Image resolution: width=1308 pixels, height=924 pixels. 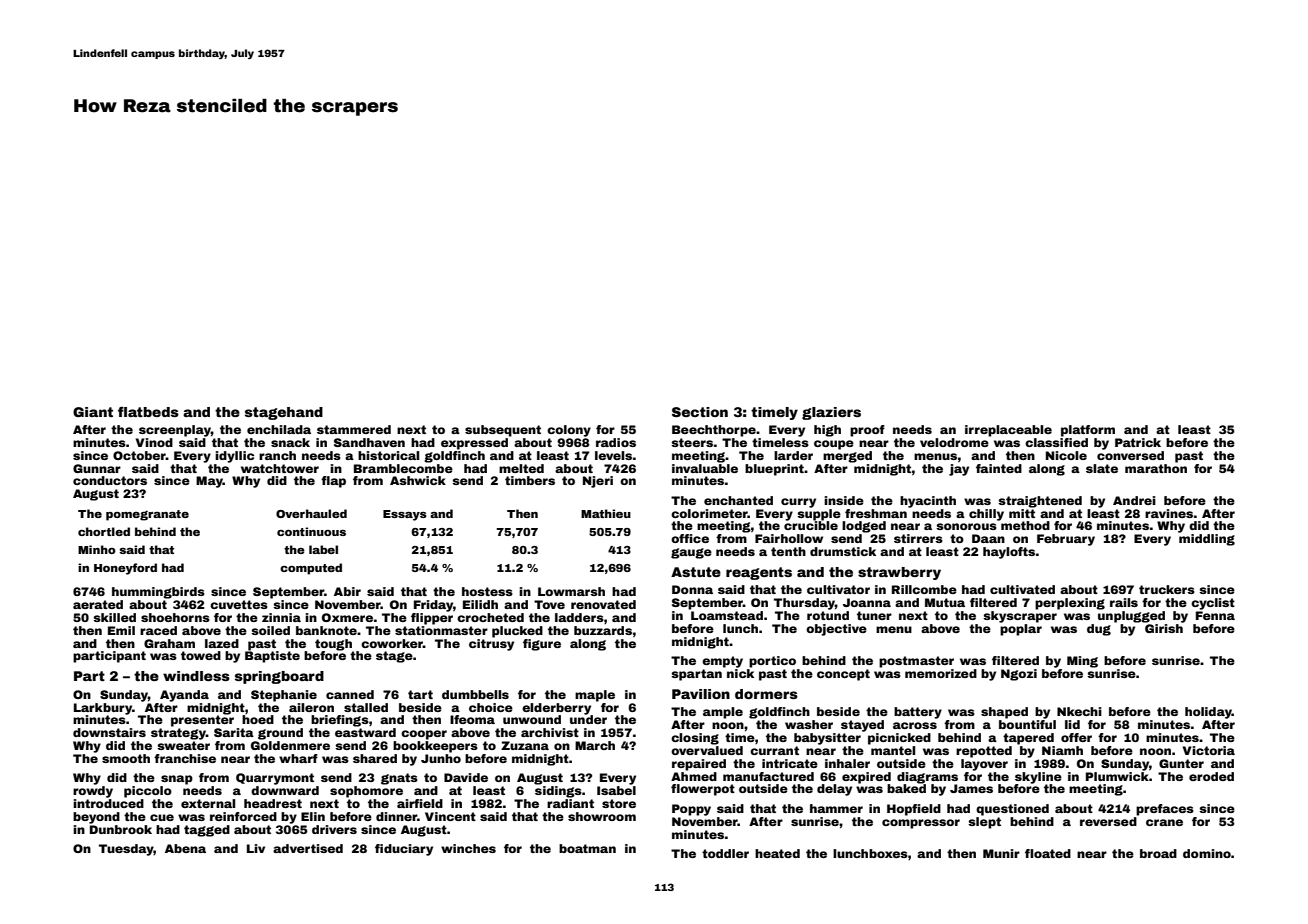 What do you see at coordinates (700, 412) in the image?
I see `Section` at bounding box center [700, 412].
